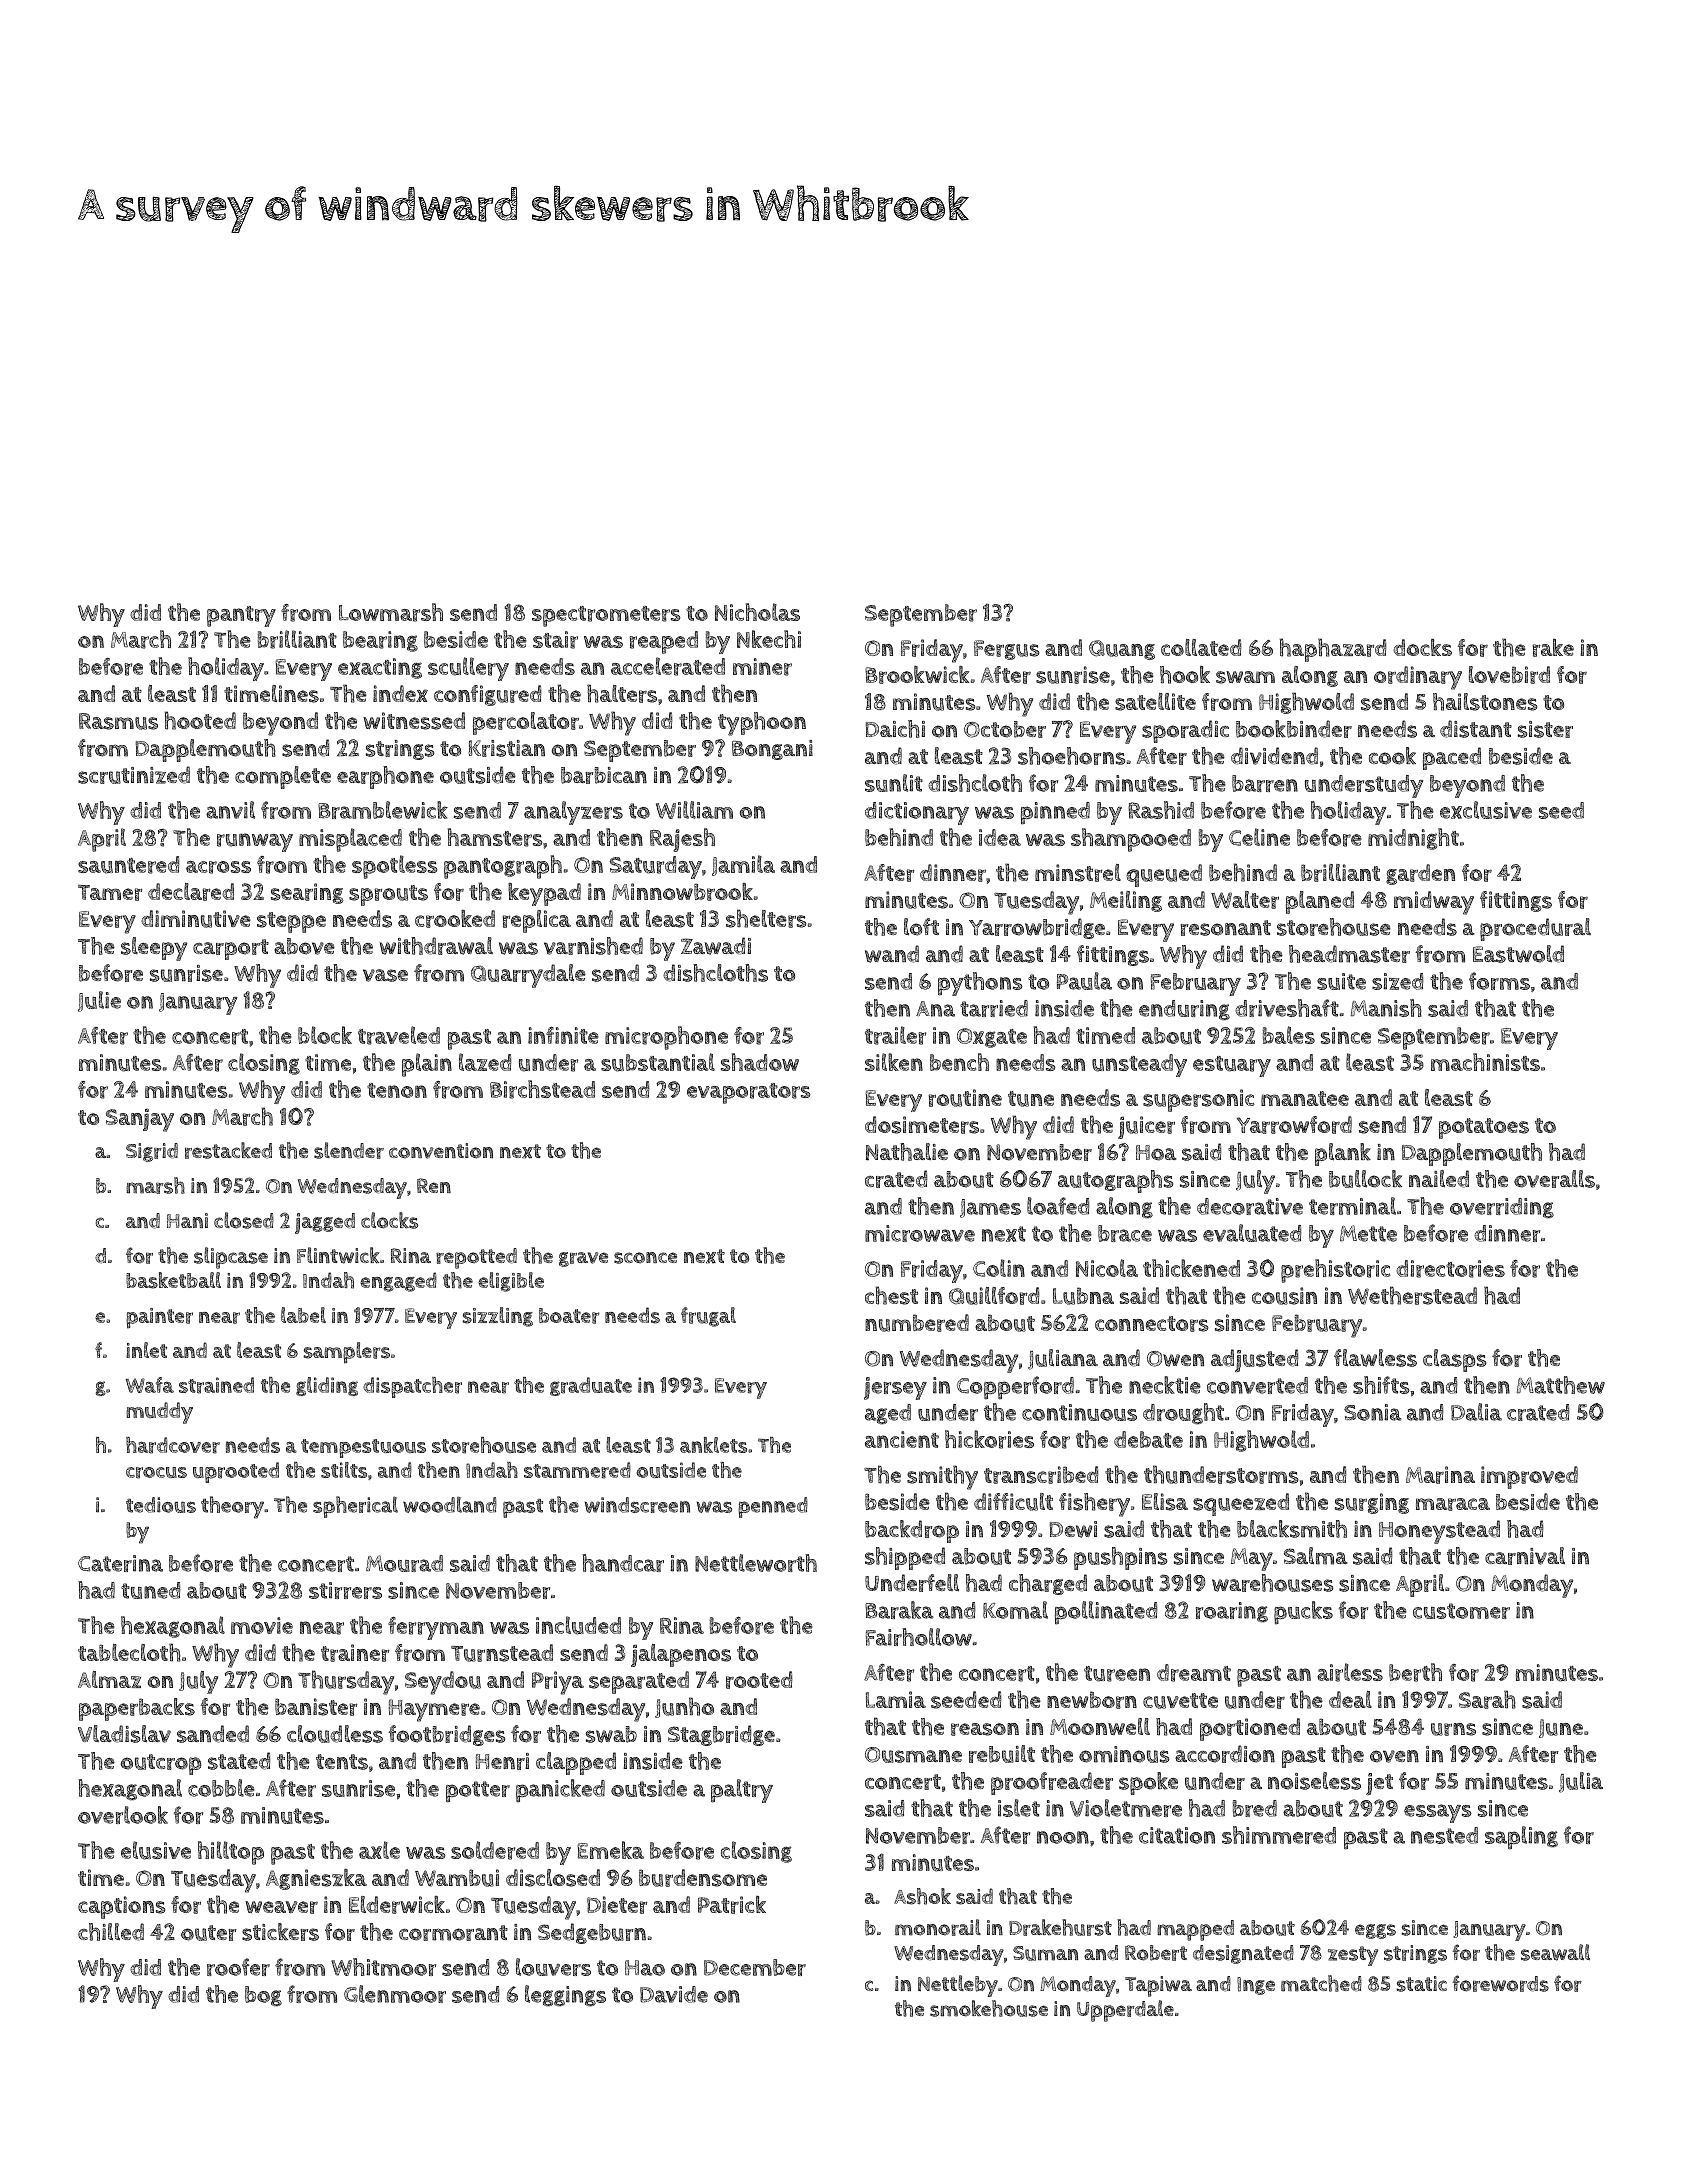 Image resolution: width=1683 pixels, height=2178 pixels. I want to click on designated, so click(1243, 1954).
